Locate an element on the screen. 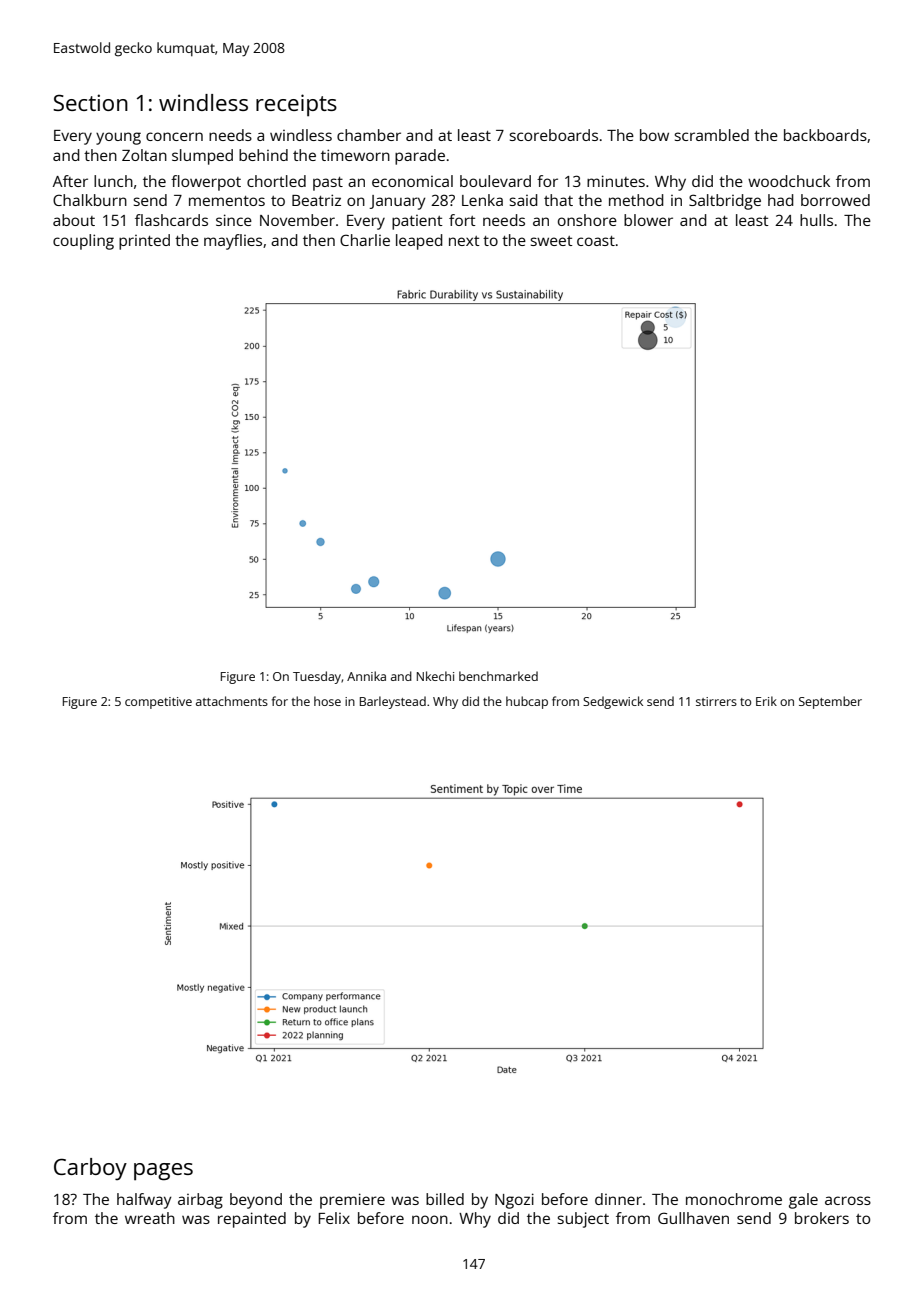 This screenshot has height=1308, width=924. Barleystead is located at coordinates (393, 702).
